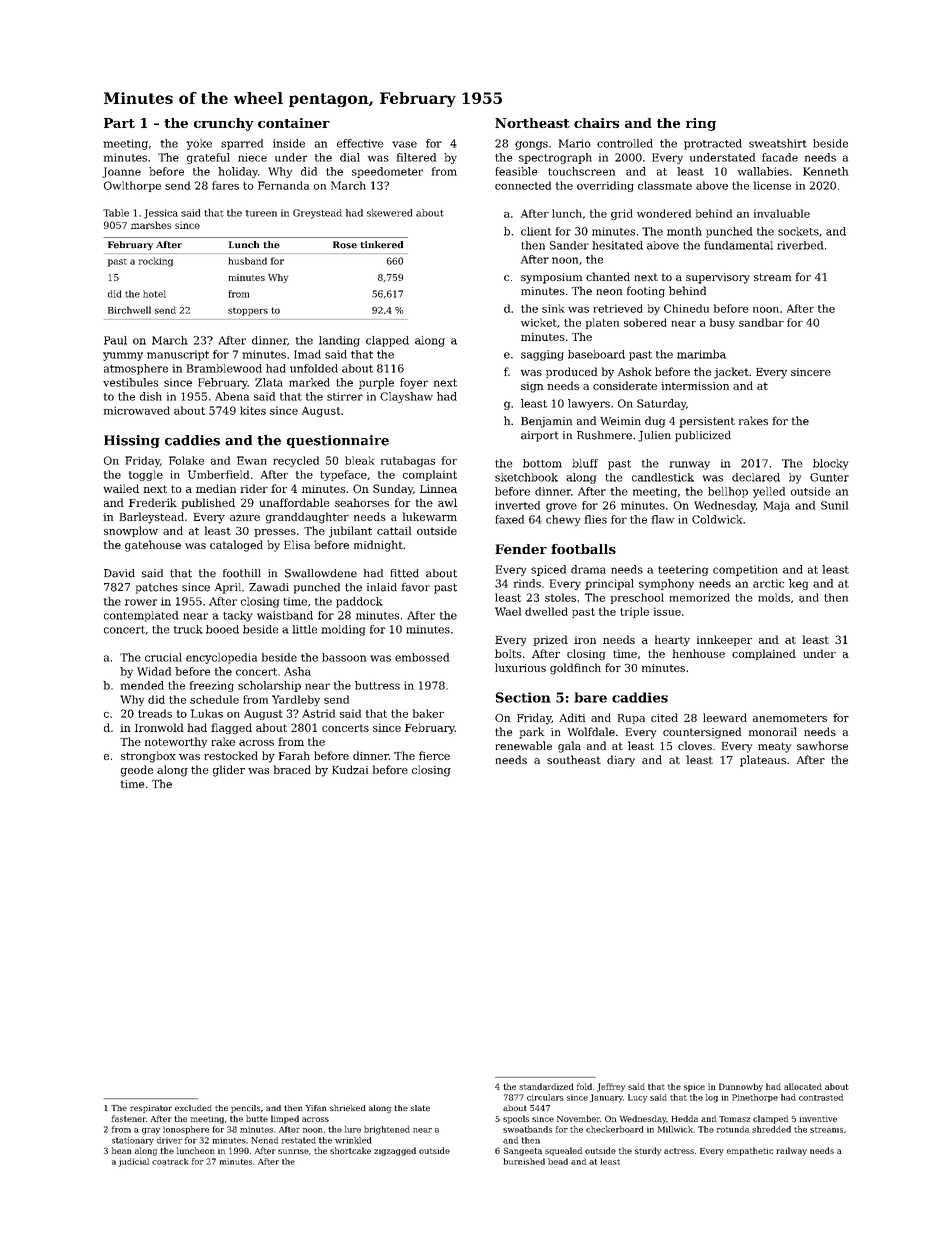 The image size is (952, 1233). What do you see at coordinates (563, 520) in the image?
I see `chewy` at bounding box center [563, 520].
